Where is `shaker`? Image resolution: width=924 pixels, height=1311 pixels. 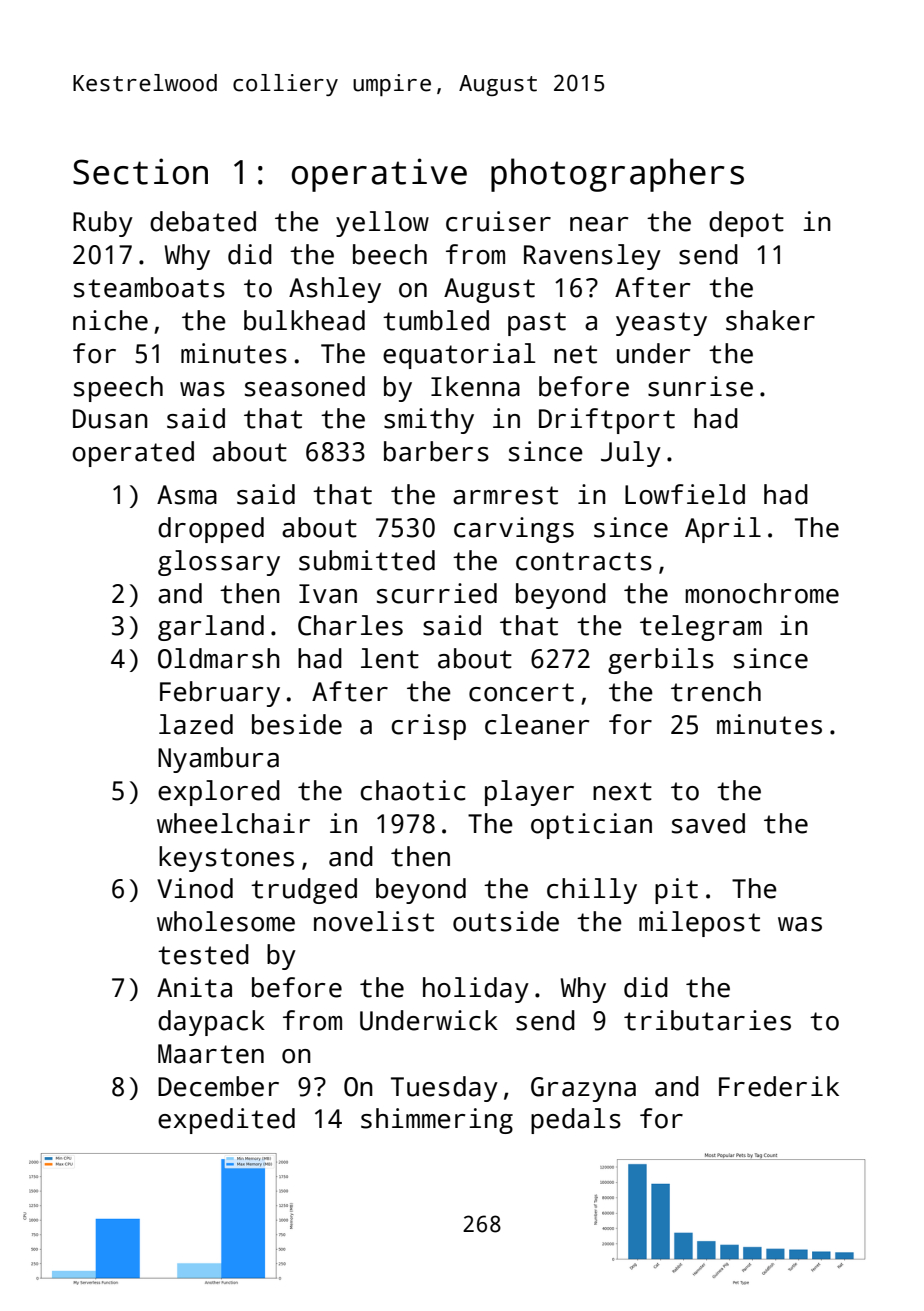 shaker is located at coordinates (770, 320).
